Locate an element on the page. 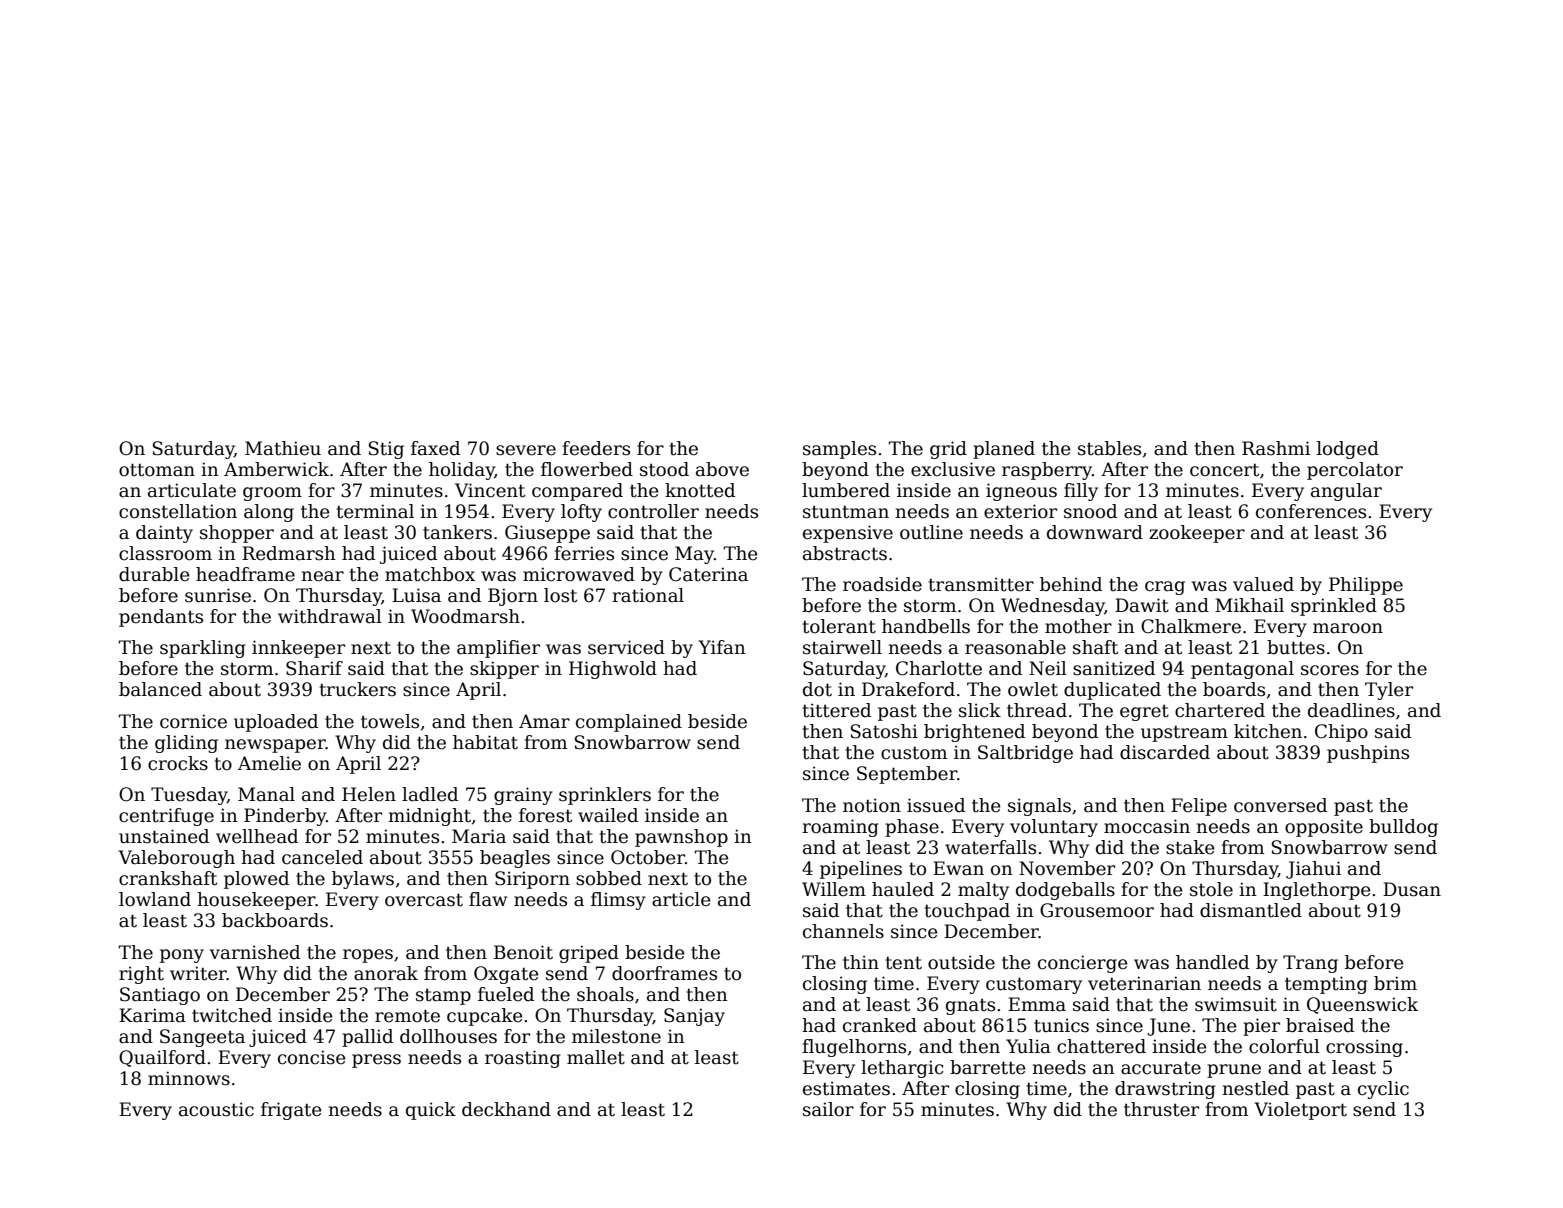 This page has width=1563, height=1208. rational is located at coordinates (648, 595).
